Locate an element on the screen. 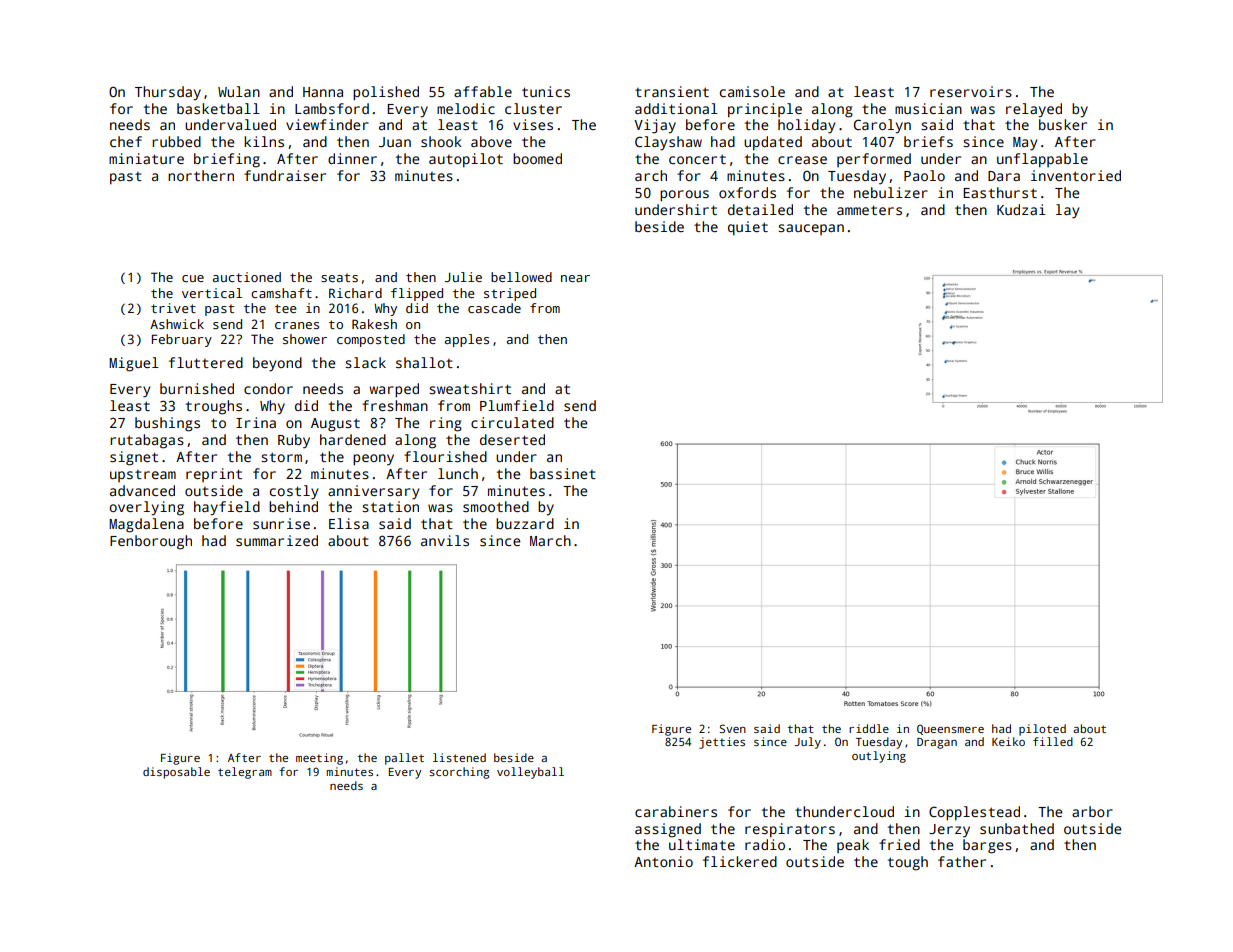  meeting is located at coordinates (319, 759).
